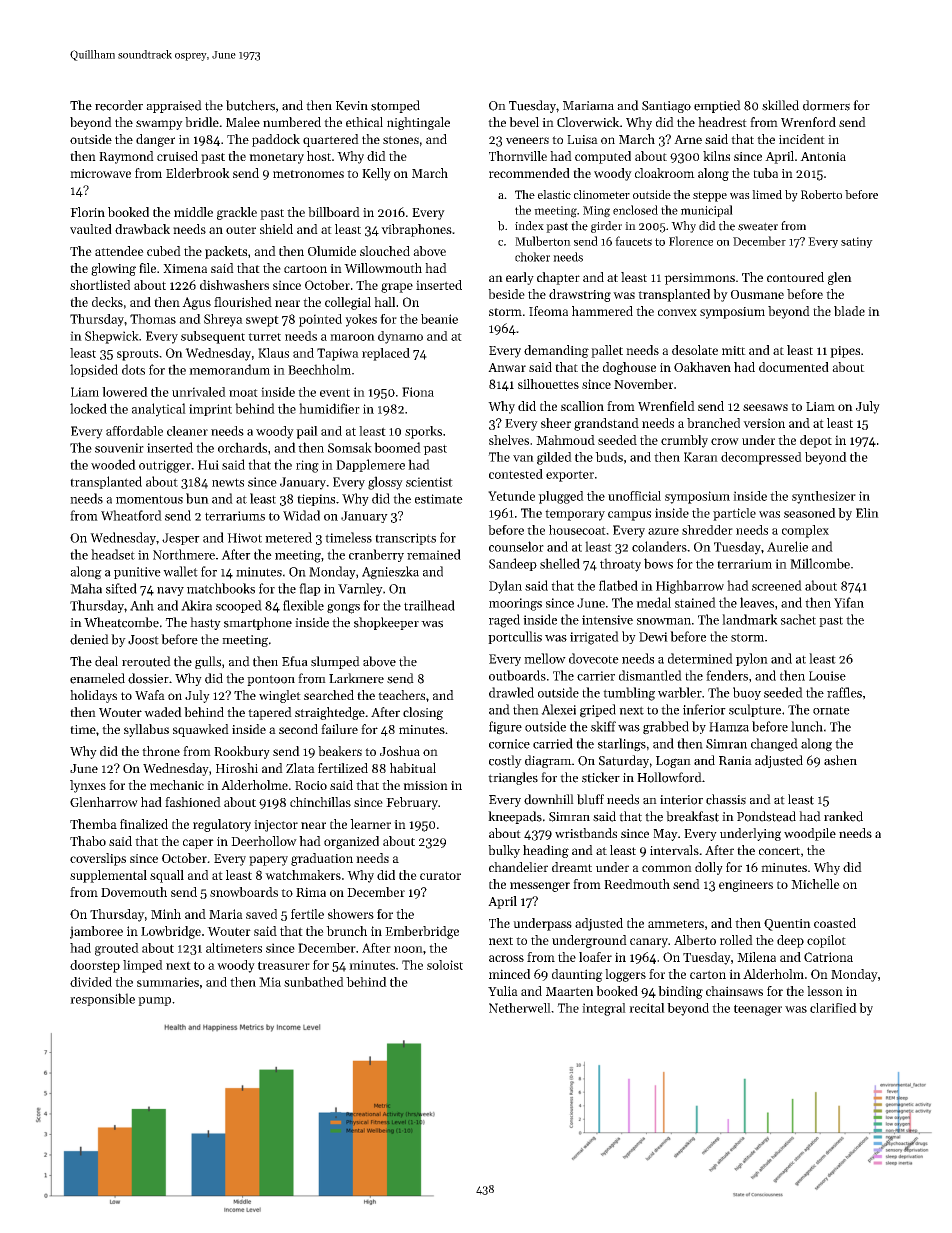 This screenshot has height=1233, width=952. I want to click on beside, so click(506, 294).
